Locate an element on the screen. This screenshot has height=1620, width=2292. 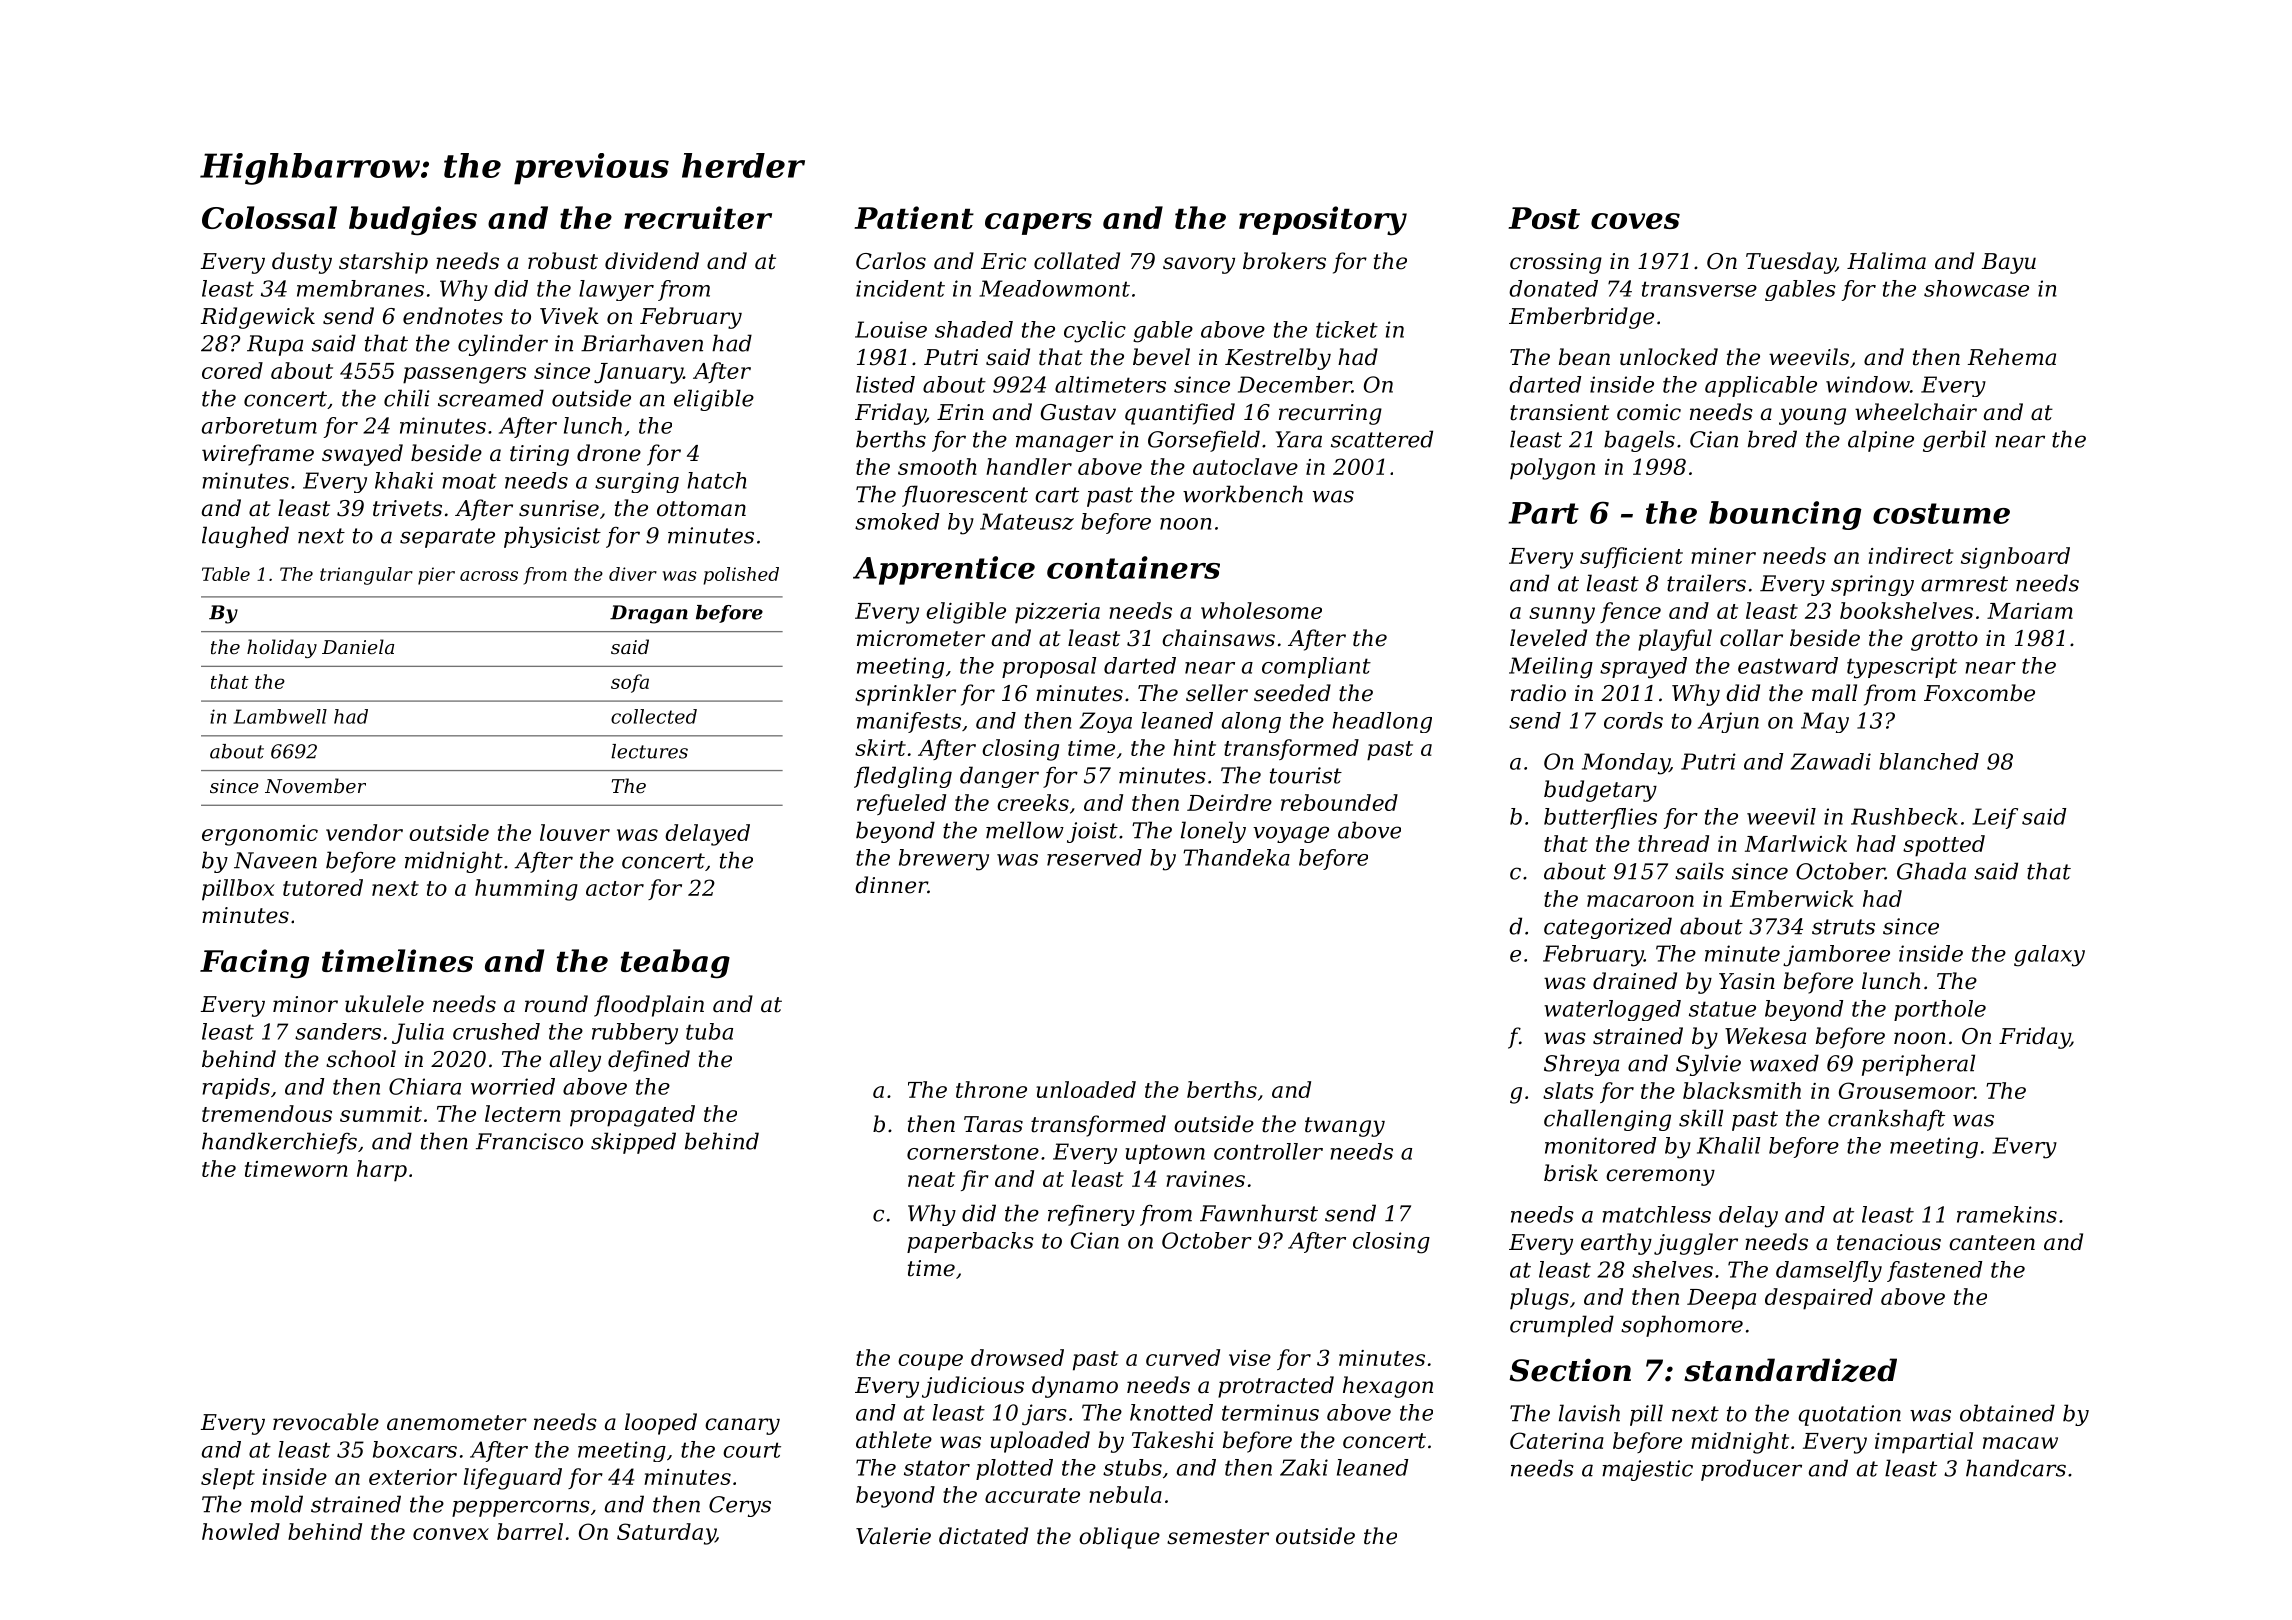
harp is located at coordinates (382, 1171).
